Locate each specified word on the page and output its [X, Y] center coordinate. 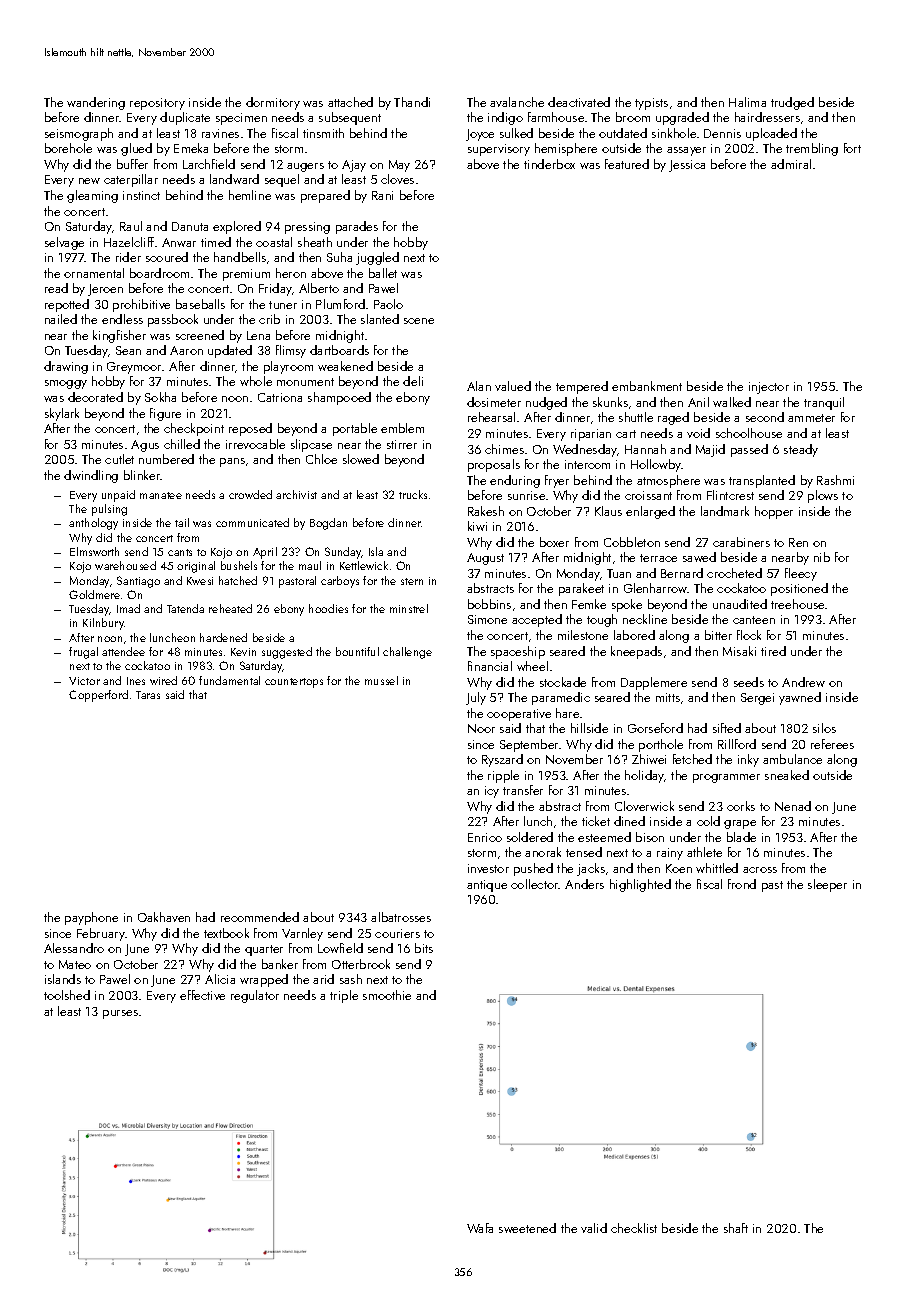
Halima [747, 102]
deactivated [579, 102]
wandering [96, 103]
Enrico [485, 837]
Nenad [793, 806]
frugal [83, 653]
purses [120, 1014]
